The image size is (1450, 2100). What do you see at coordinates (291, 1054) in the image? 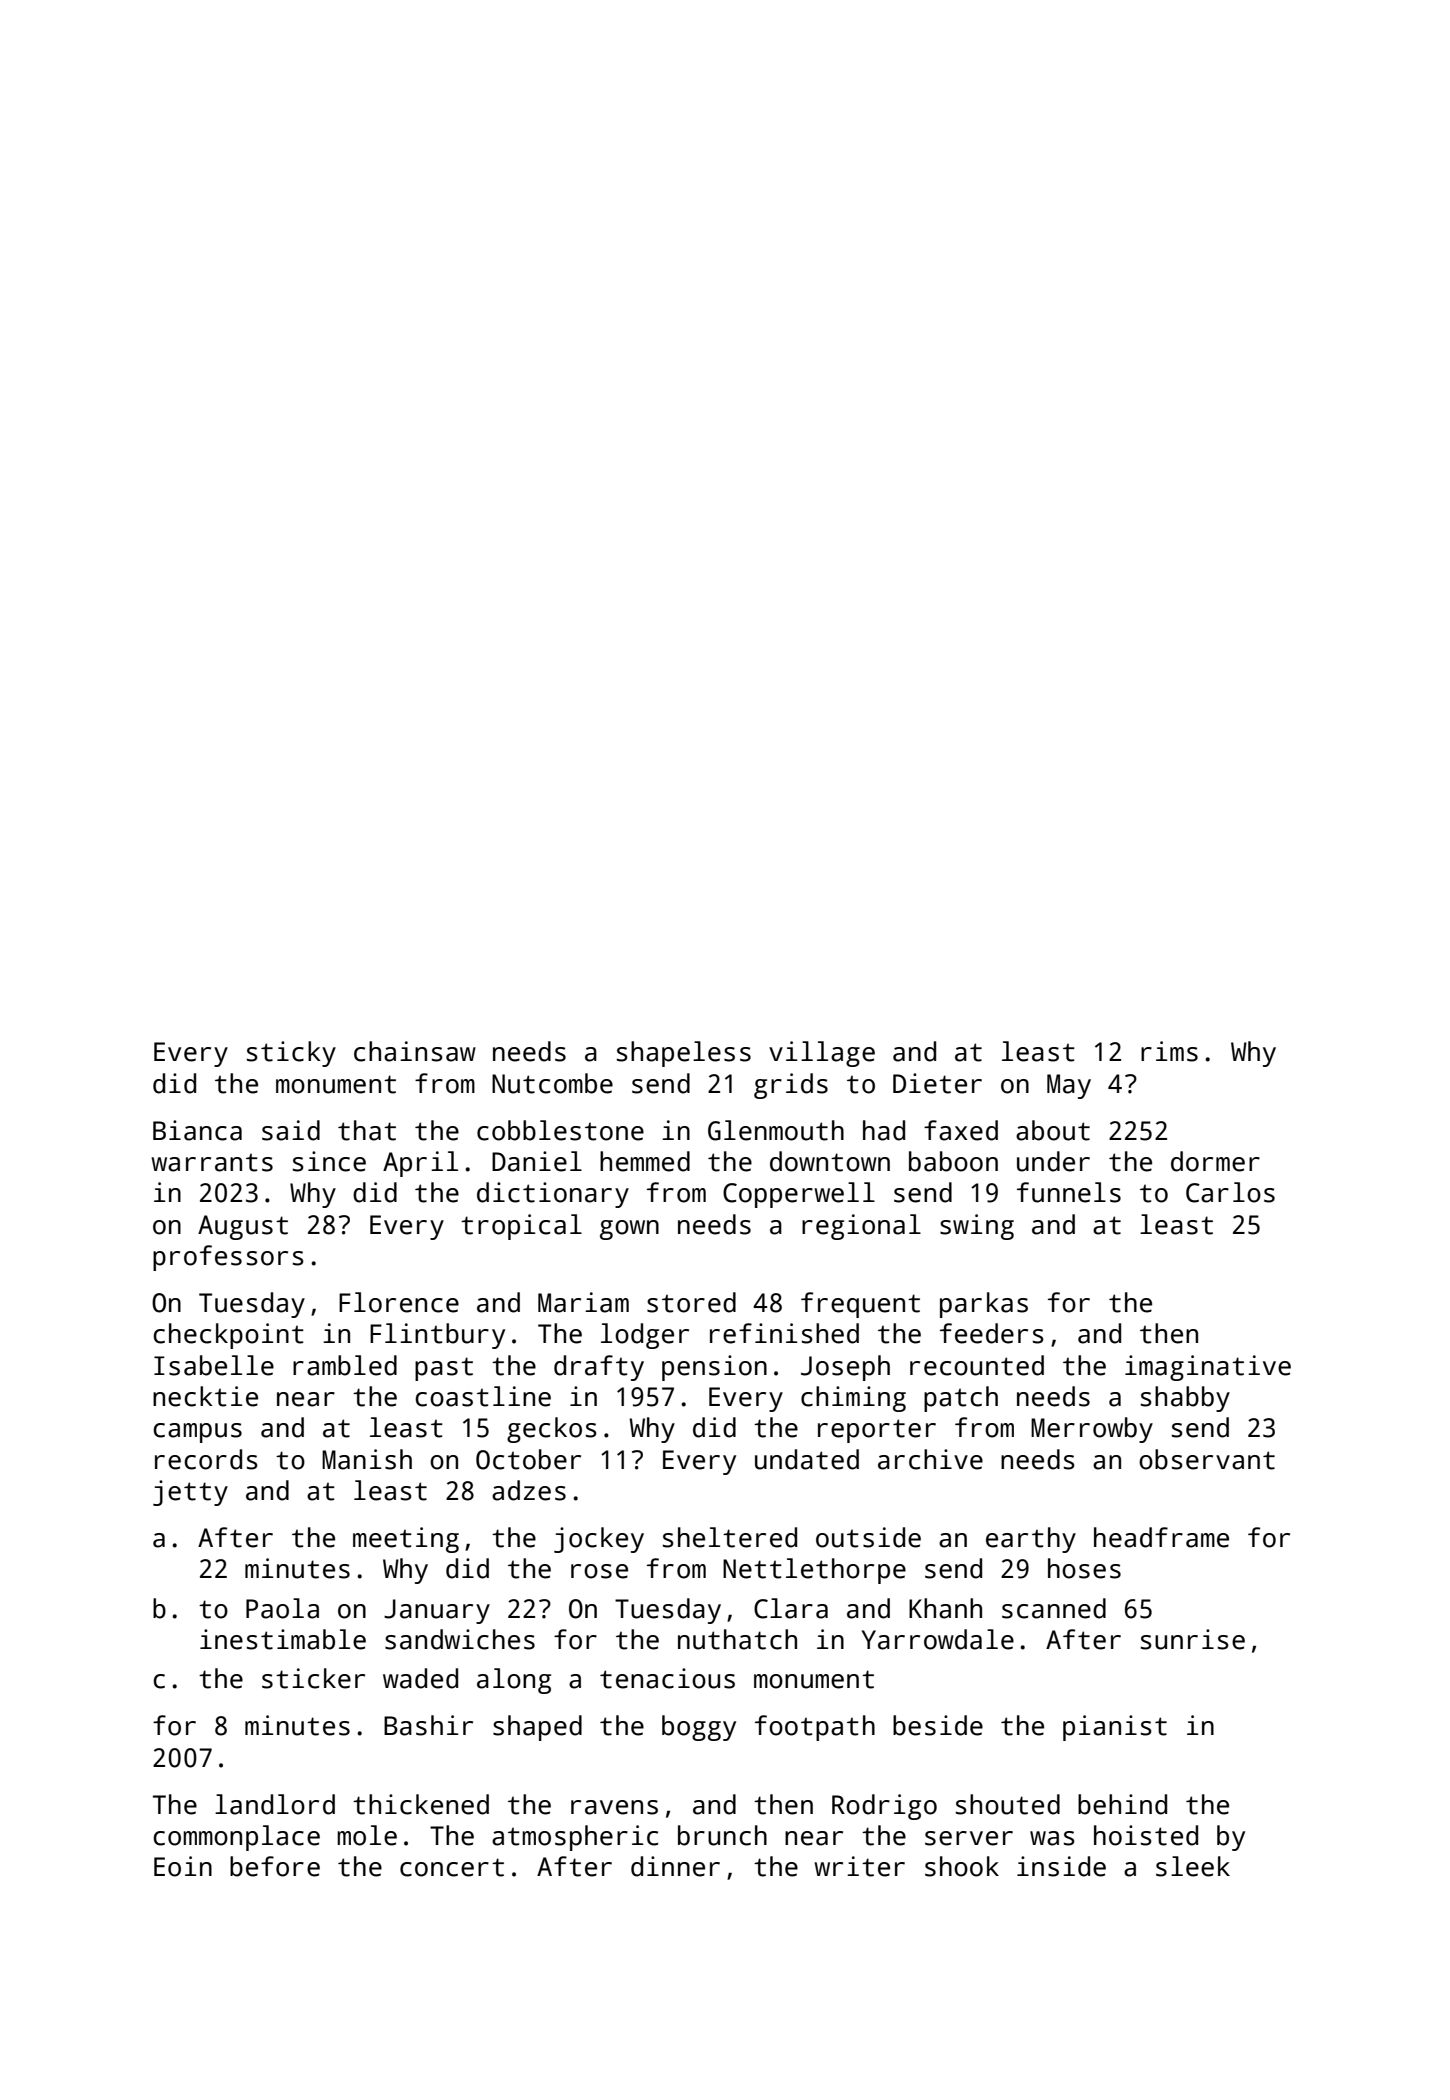
I see `sticky` at bounding box center [291, 1054].
